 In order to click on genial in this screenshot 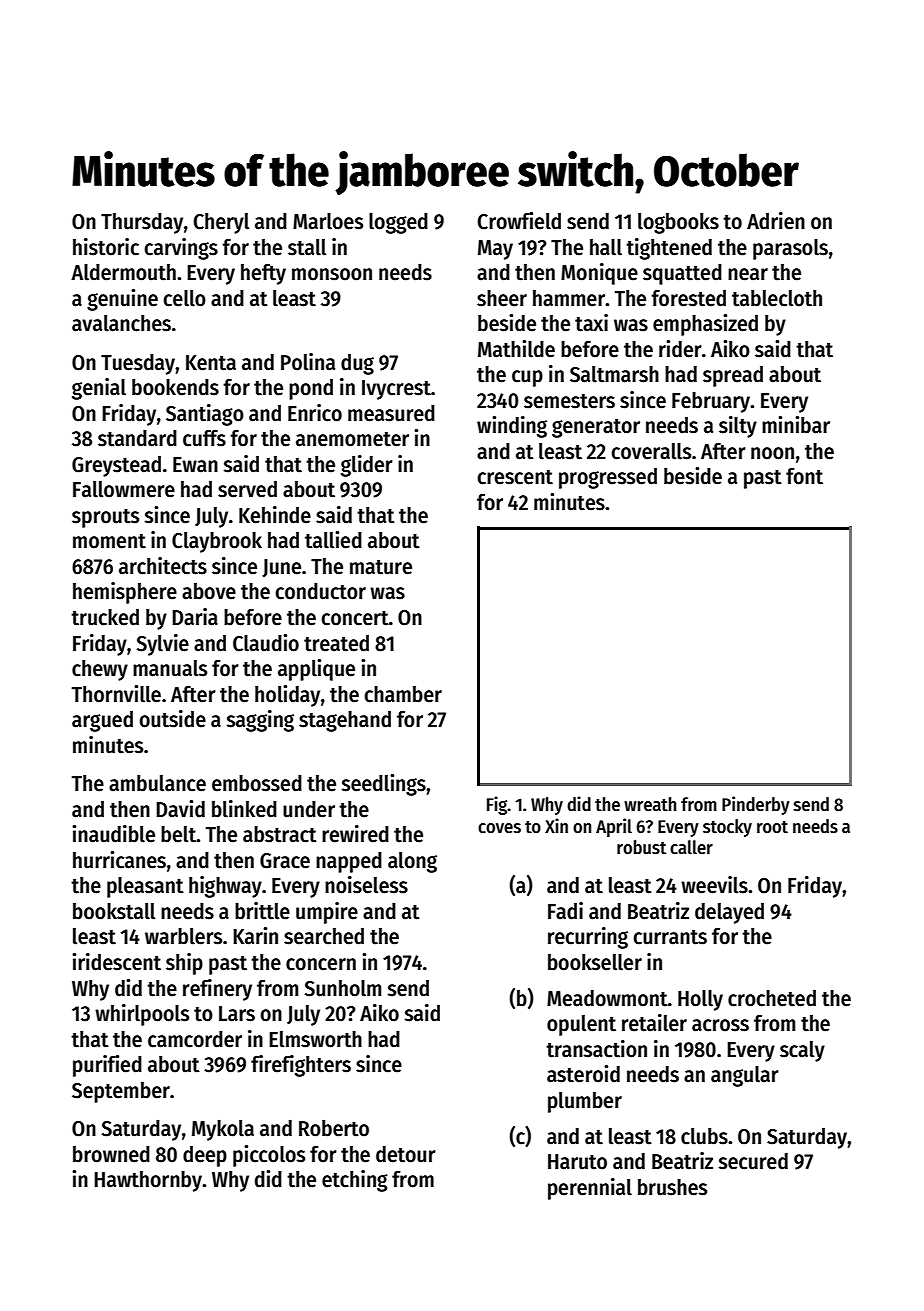, I will do `click(99, 389)`.
